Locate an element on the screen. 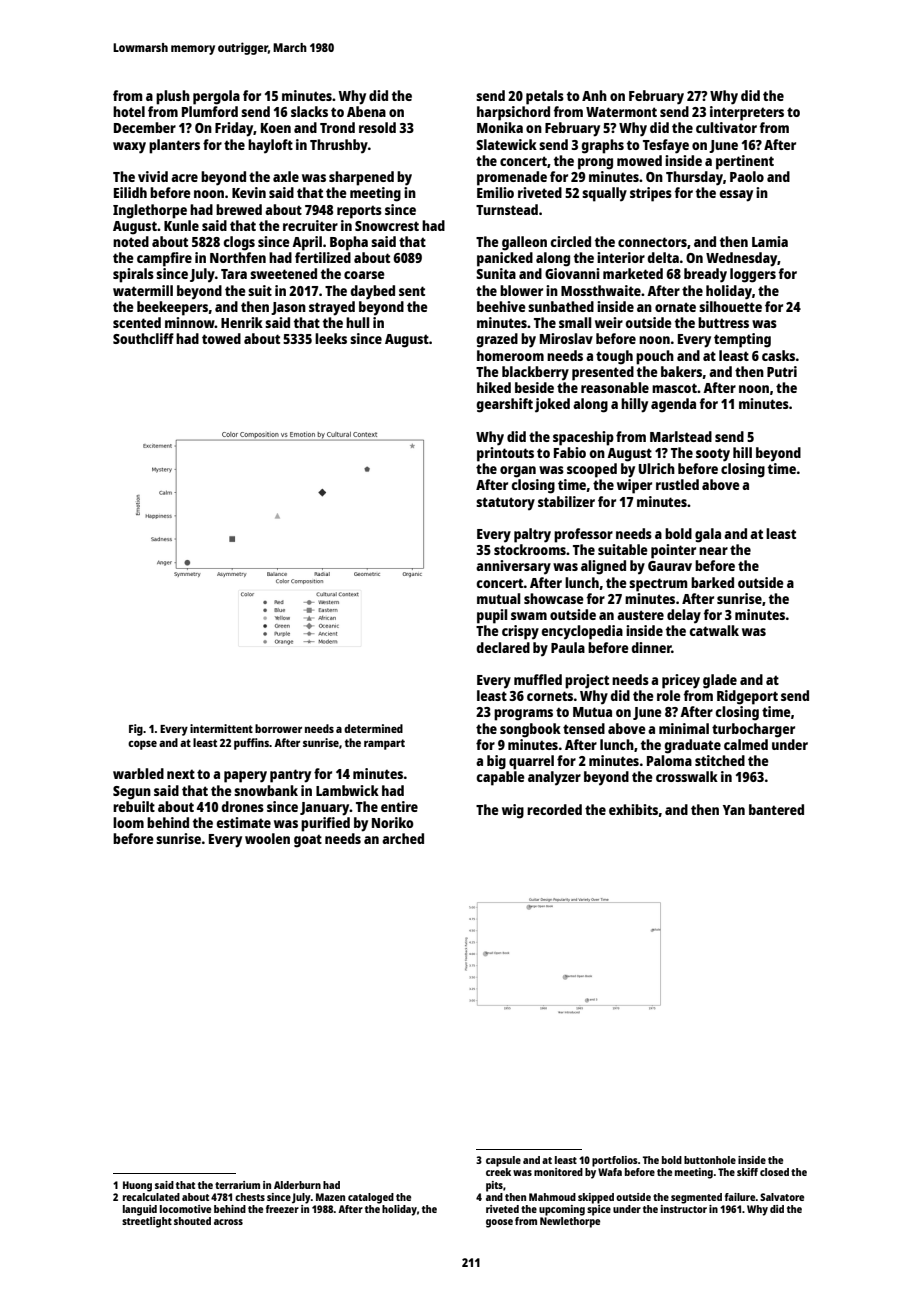  capsule is located at coordinates (503, 1161).
